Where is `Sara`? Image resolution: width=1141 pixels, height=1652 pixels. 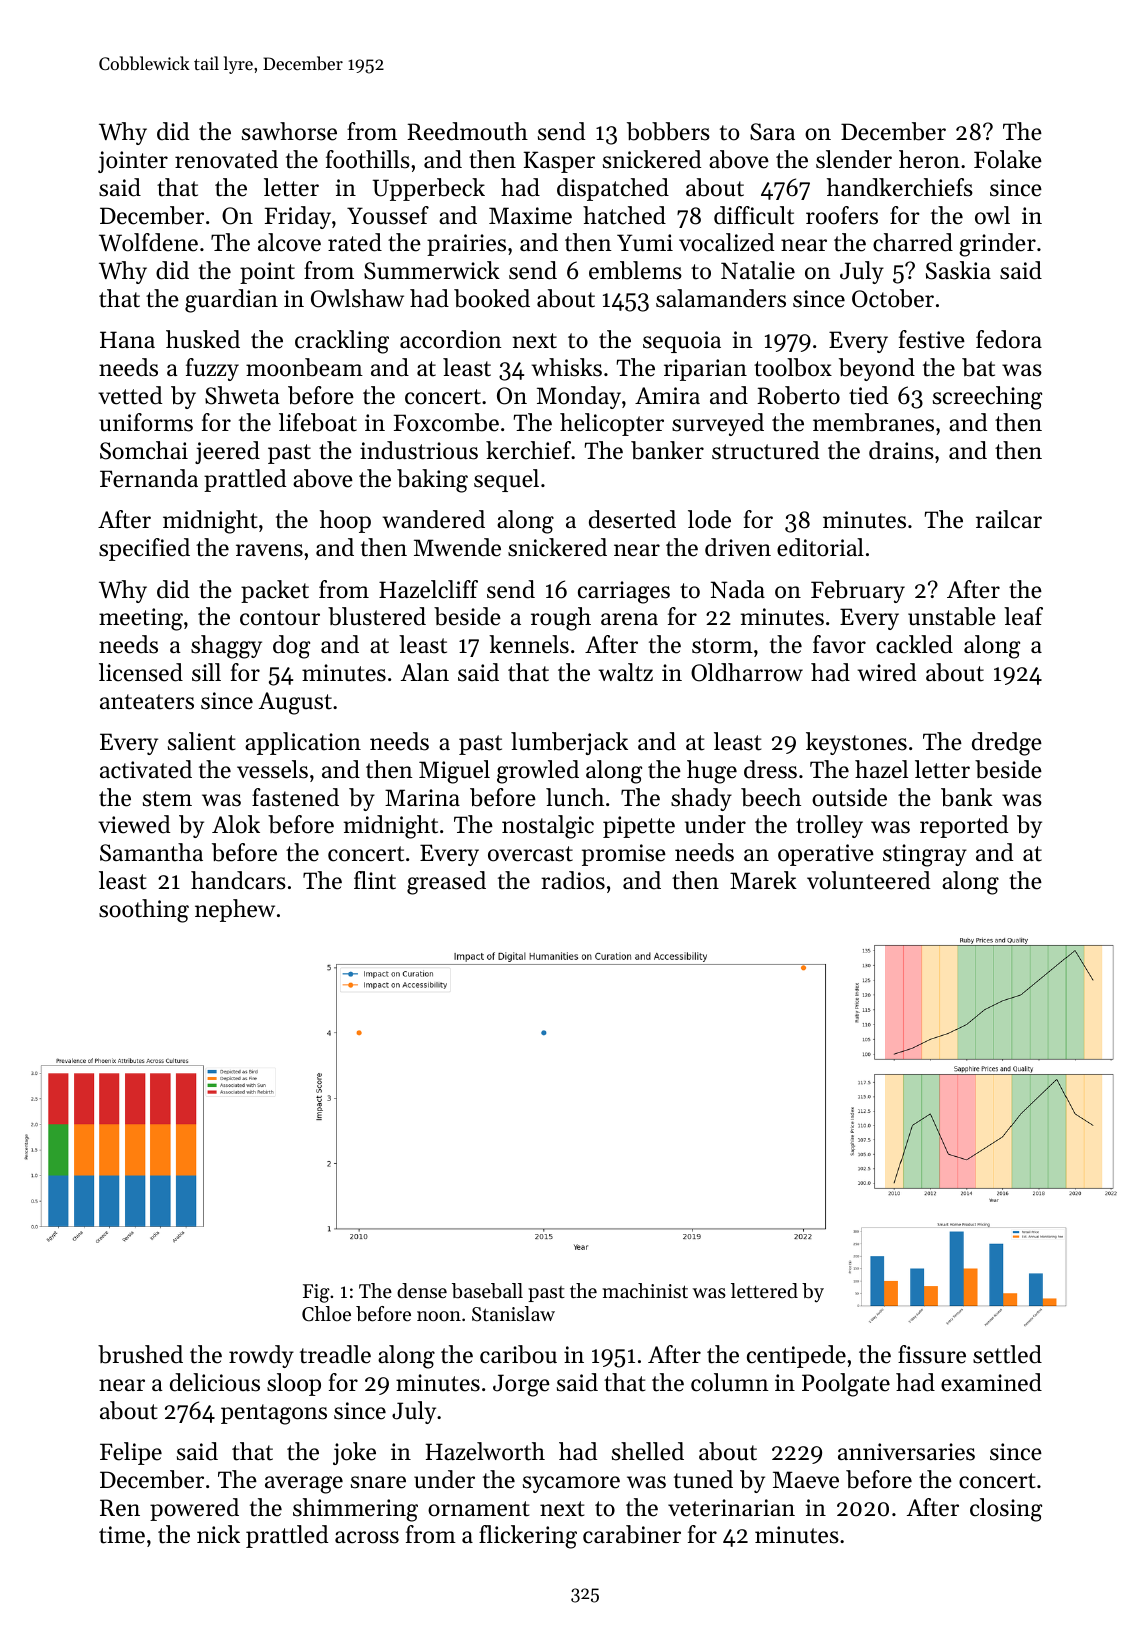
Sara is located at coordinates (772, 132).
